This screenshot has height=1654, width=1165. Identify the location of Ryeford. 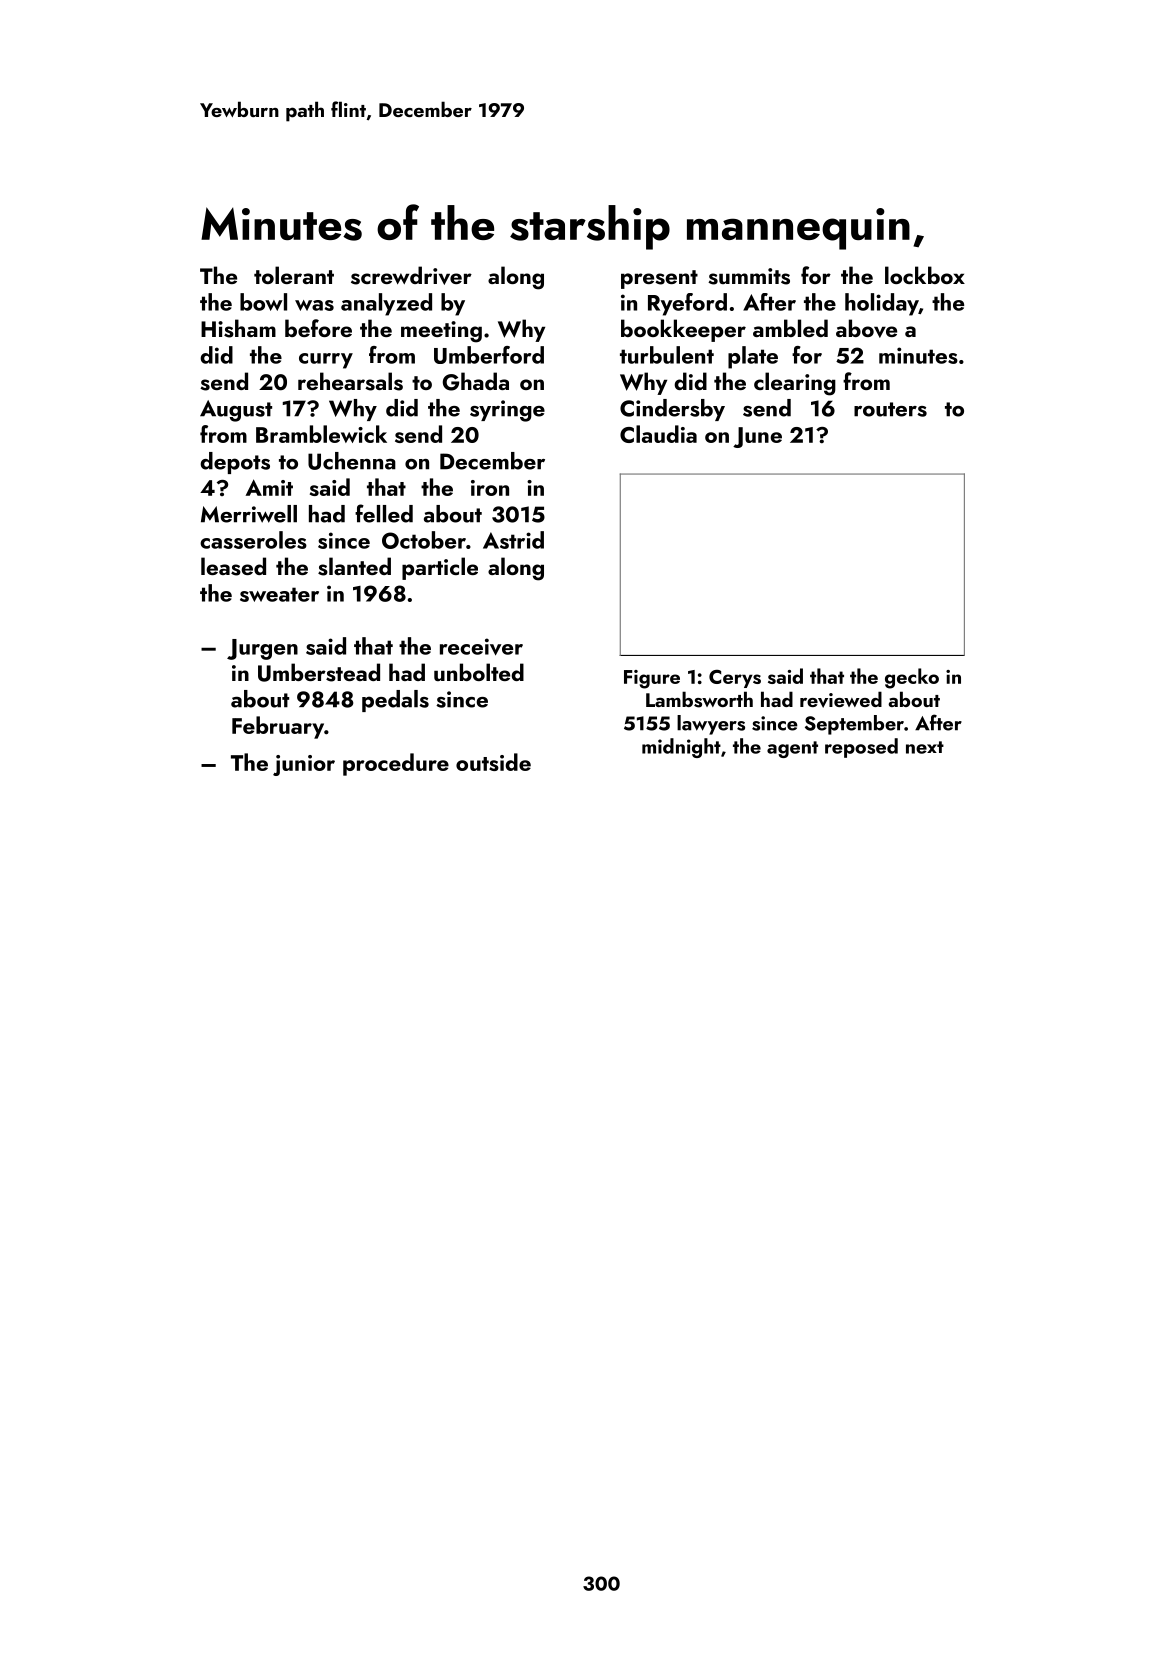
(687, 304).
